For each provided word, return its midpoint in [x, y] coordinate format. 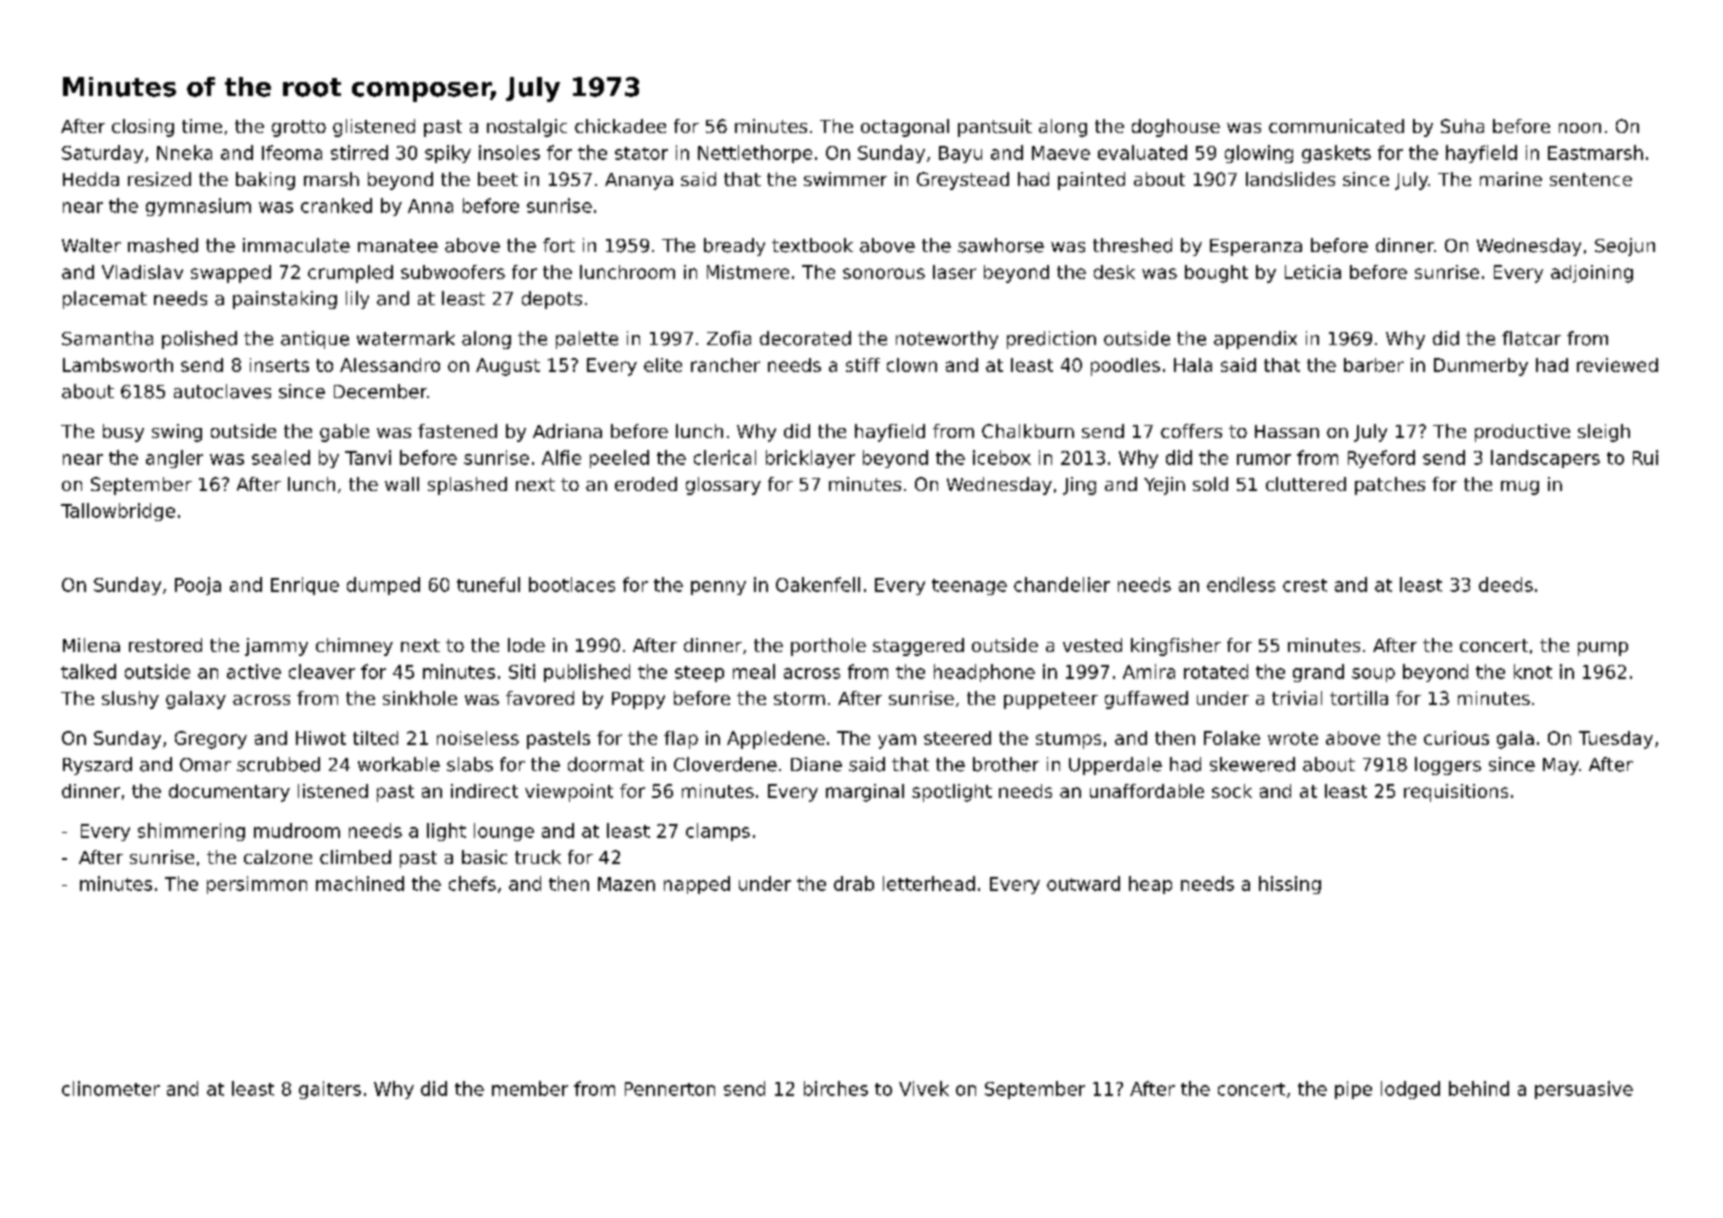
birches [836, 1088]
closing [143, 128]
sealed [281, 457]
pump [1603, 649]
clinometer [111, 1088]
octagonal [905, 128]
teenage [969, 587]
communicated [1336, 126]
